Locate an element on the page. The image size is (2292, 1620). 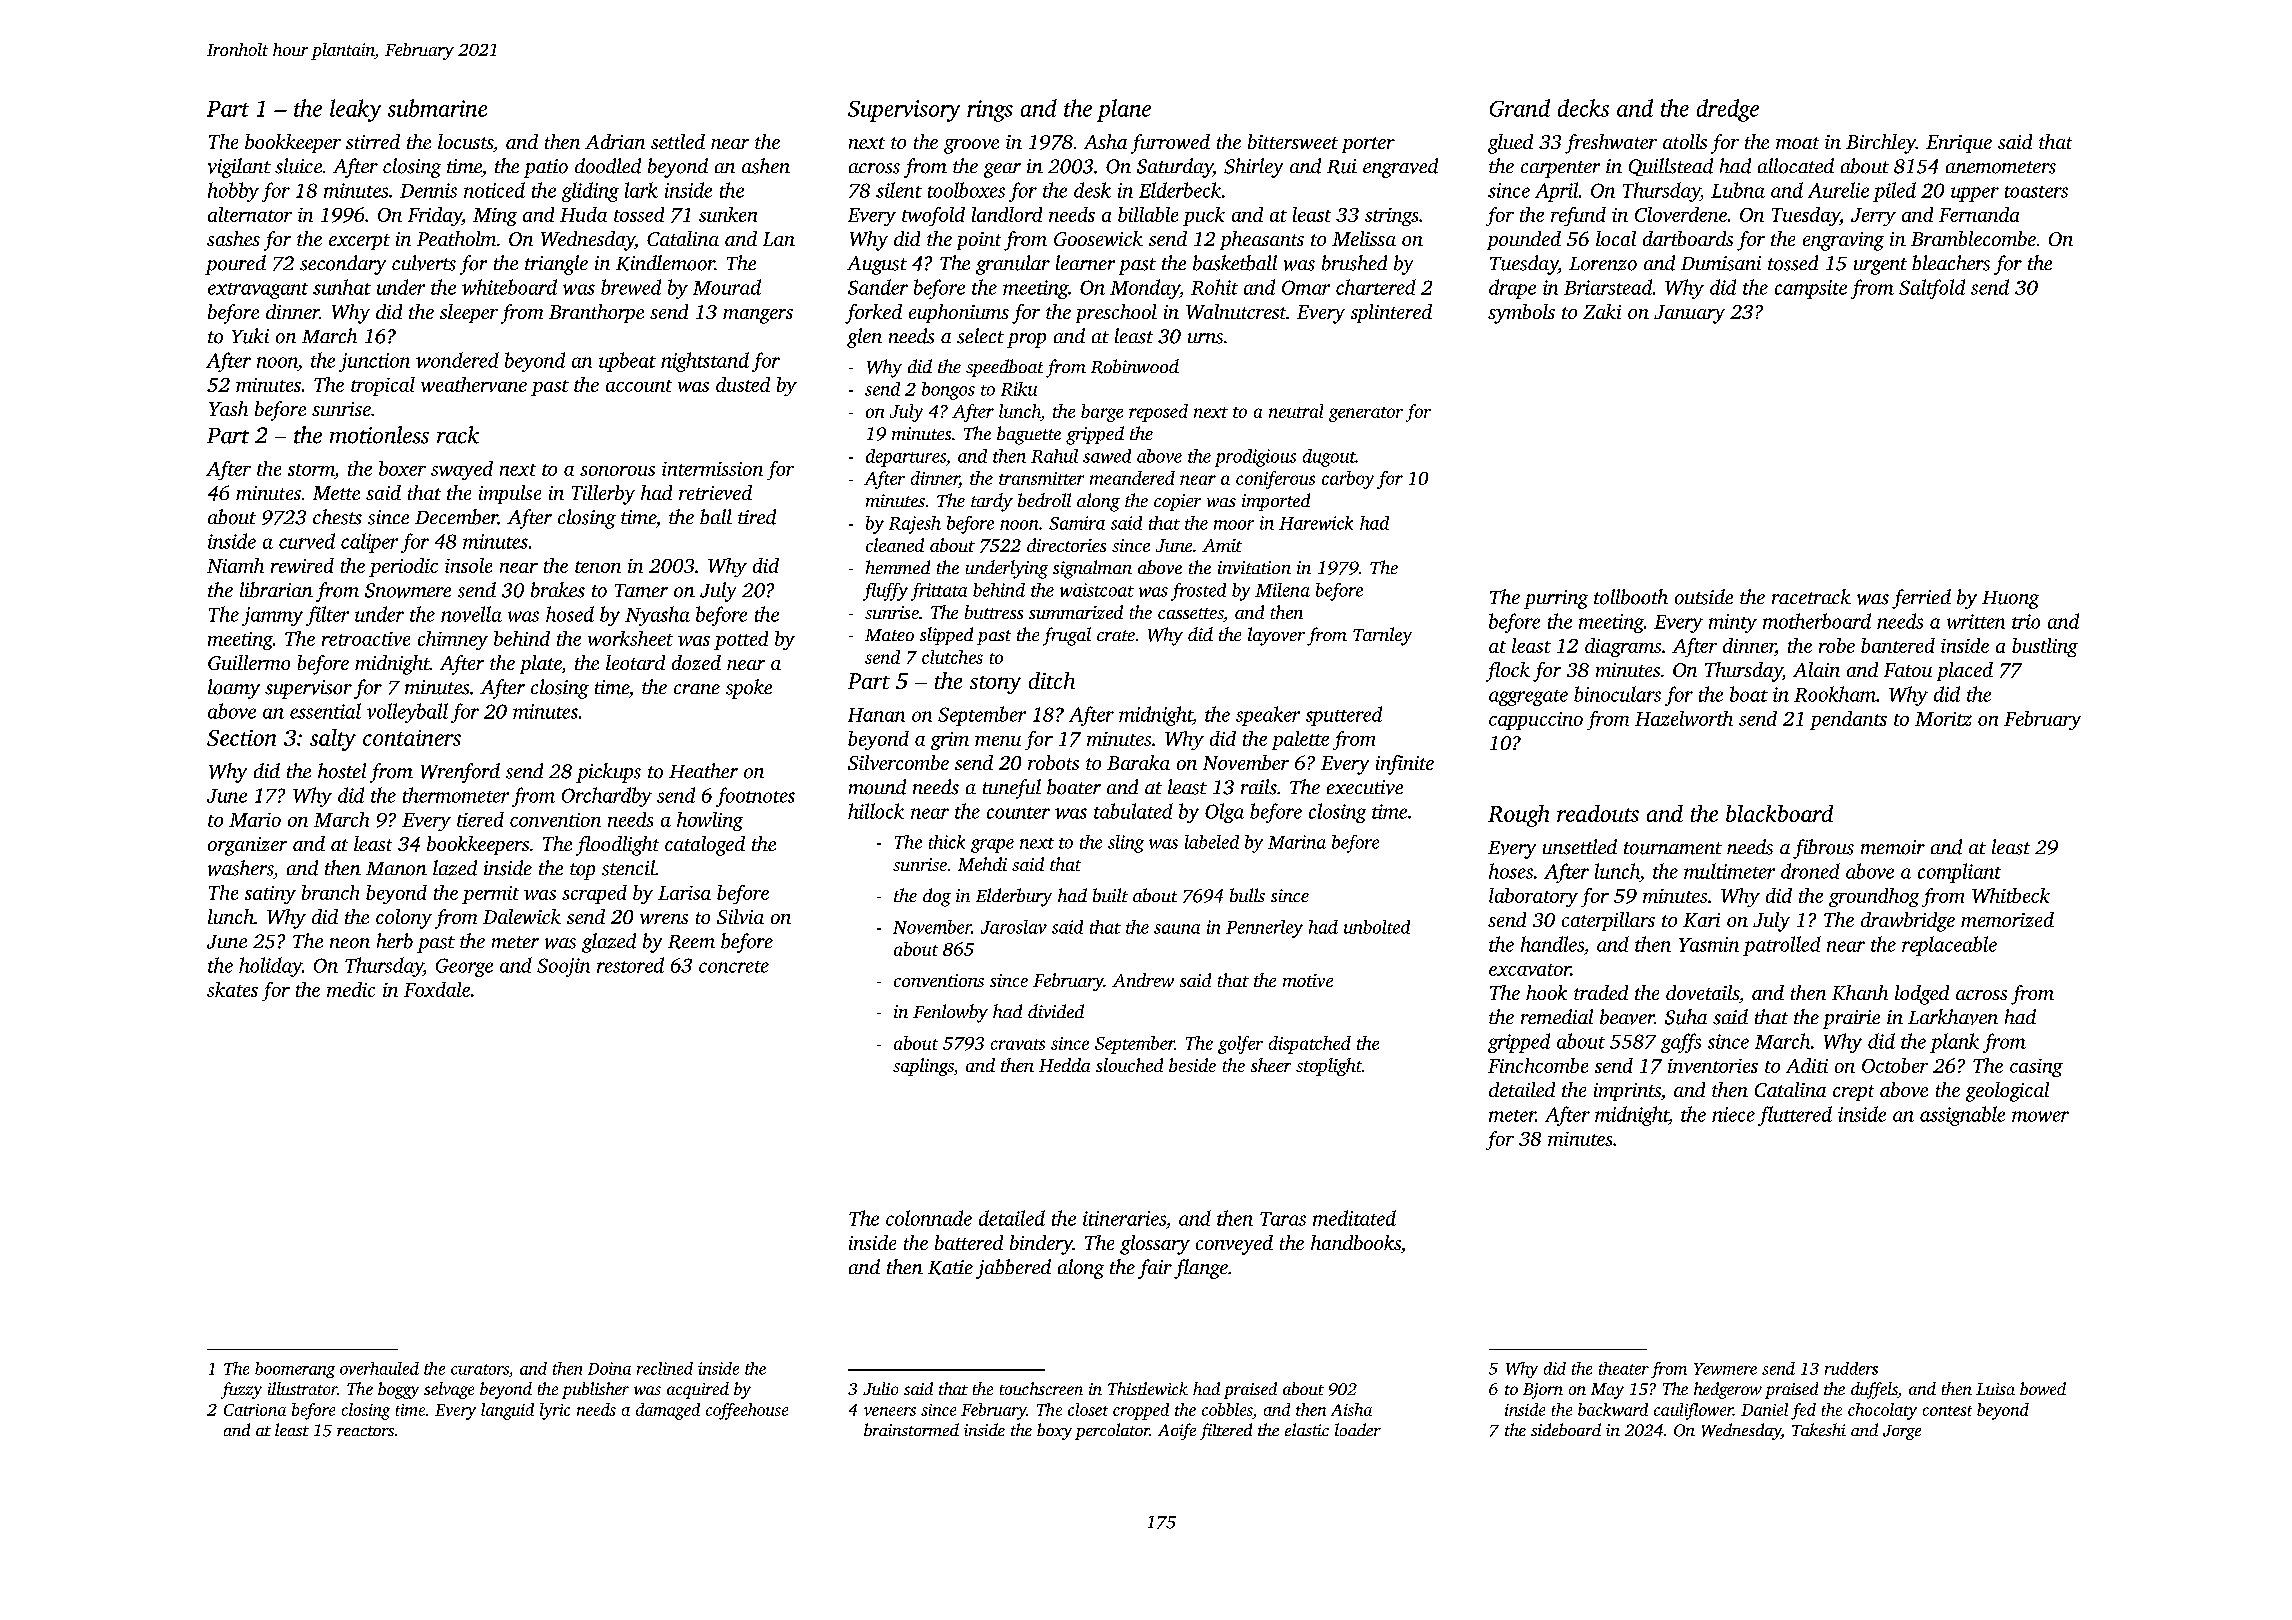
plane is located at coordinates (1124, 110).
